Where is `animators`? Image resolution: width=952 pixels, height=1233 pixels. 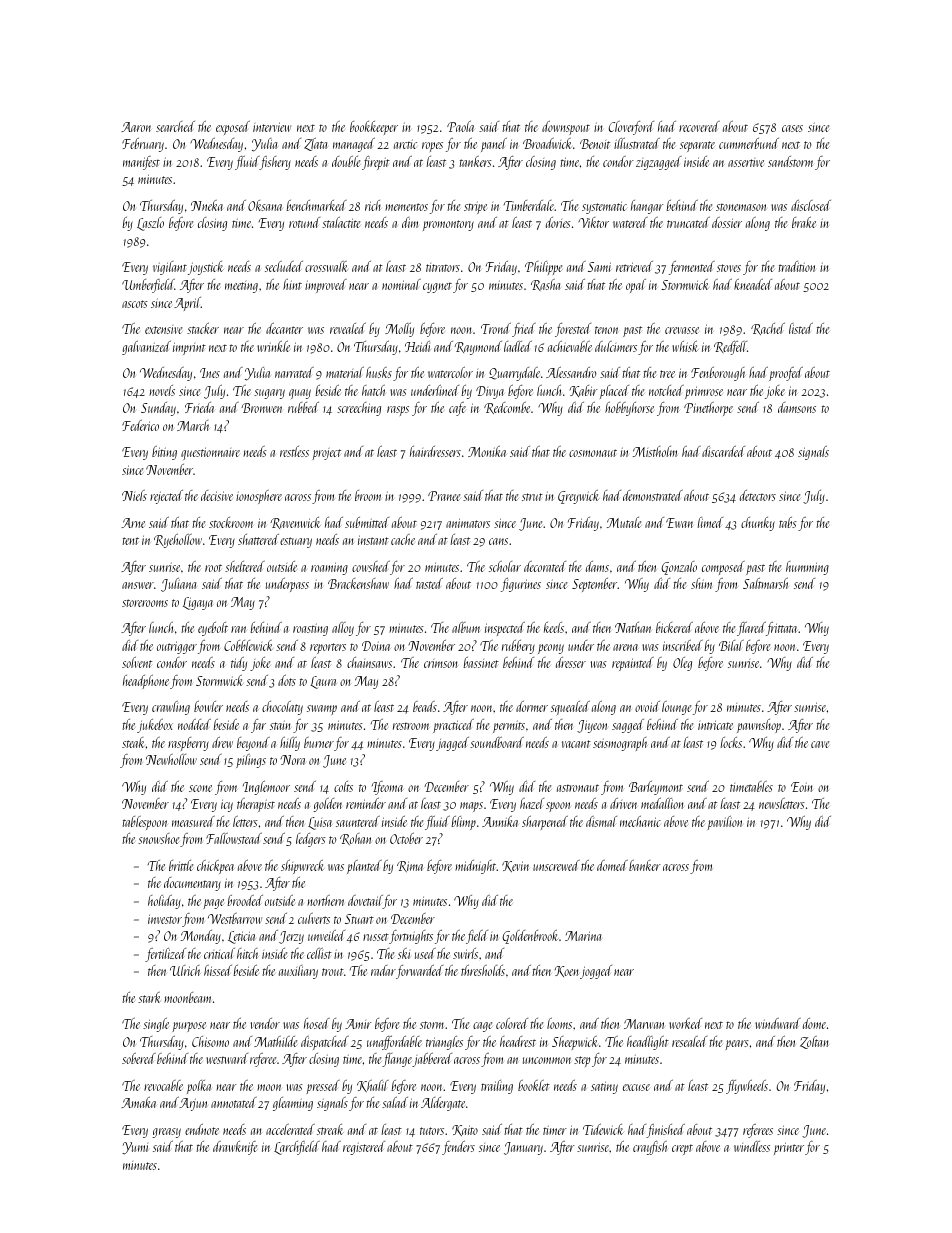
animators is located at coordinates (468, 523).
